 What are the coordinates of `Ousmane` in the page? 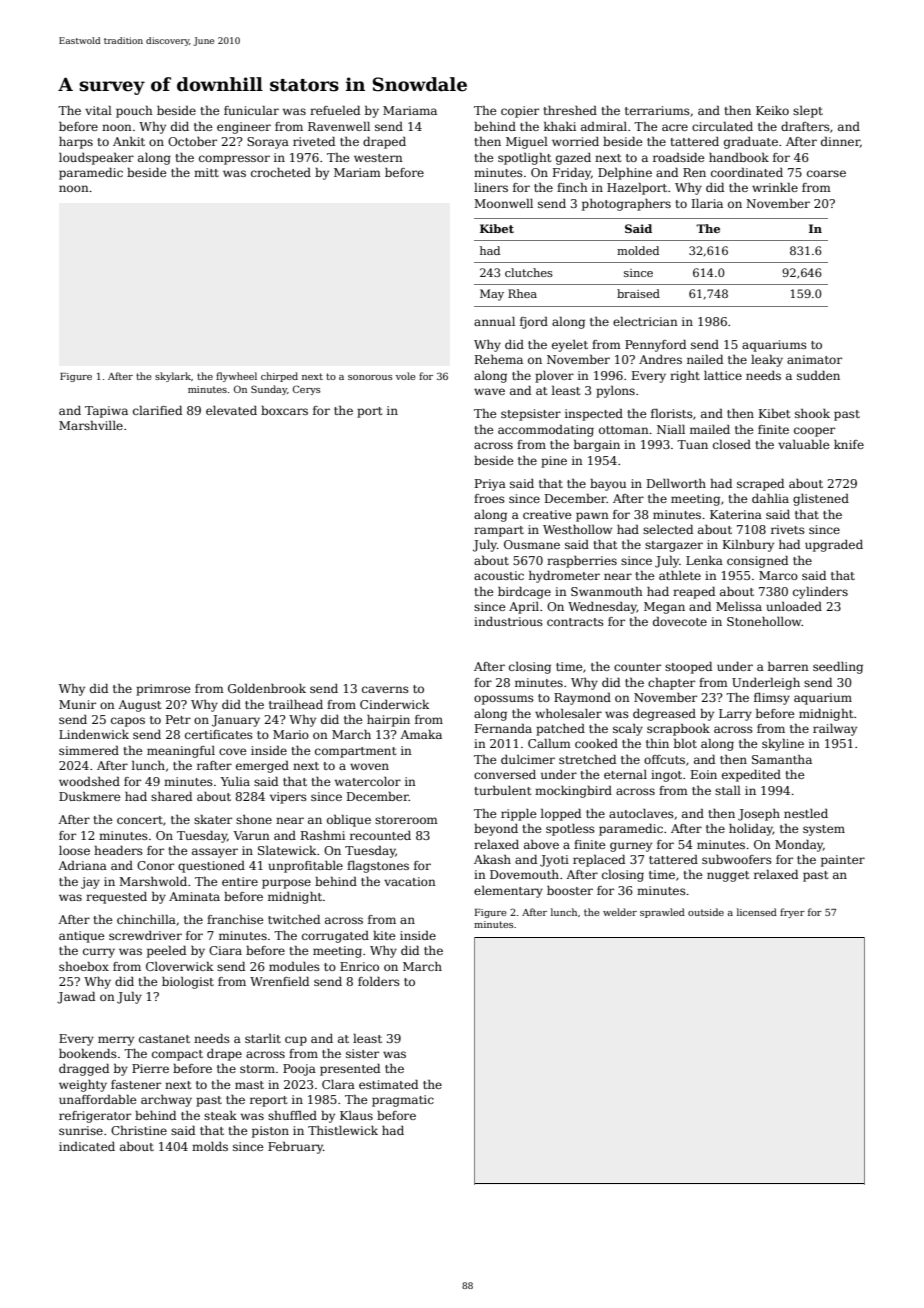 It's located at (532, 544).
